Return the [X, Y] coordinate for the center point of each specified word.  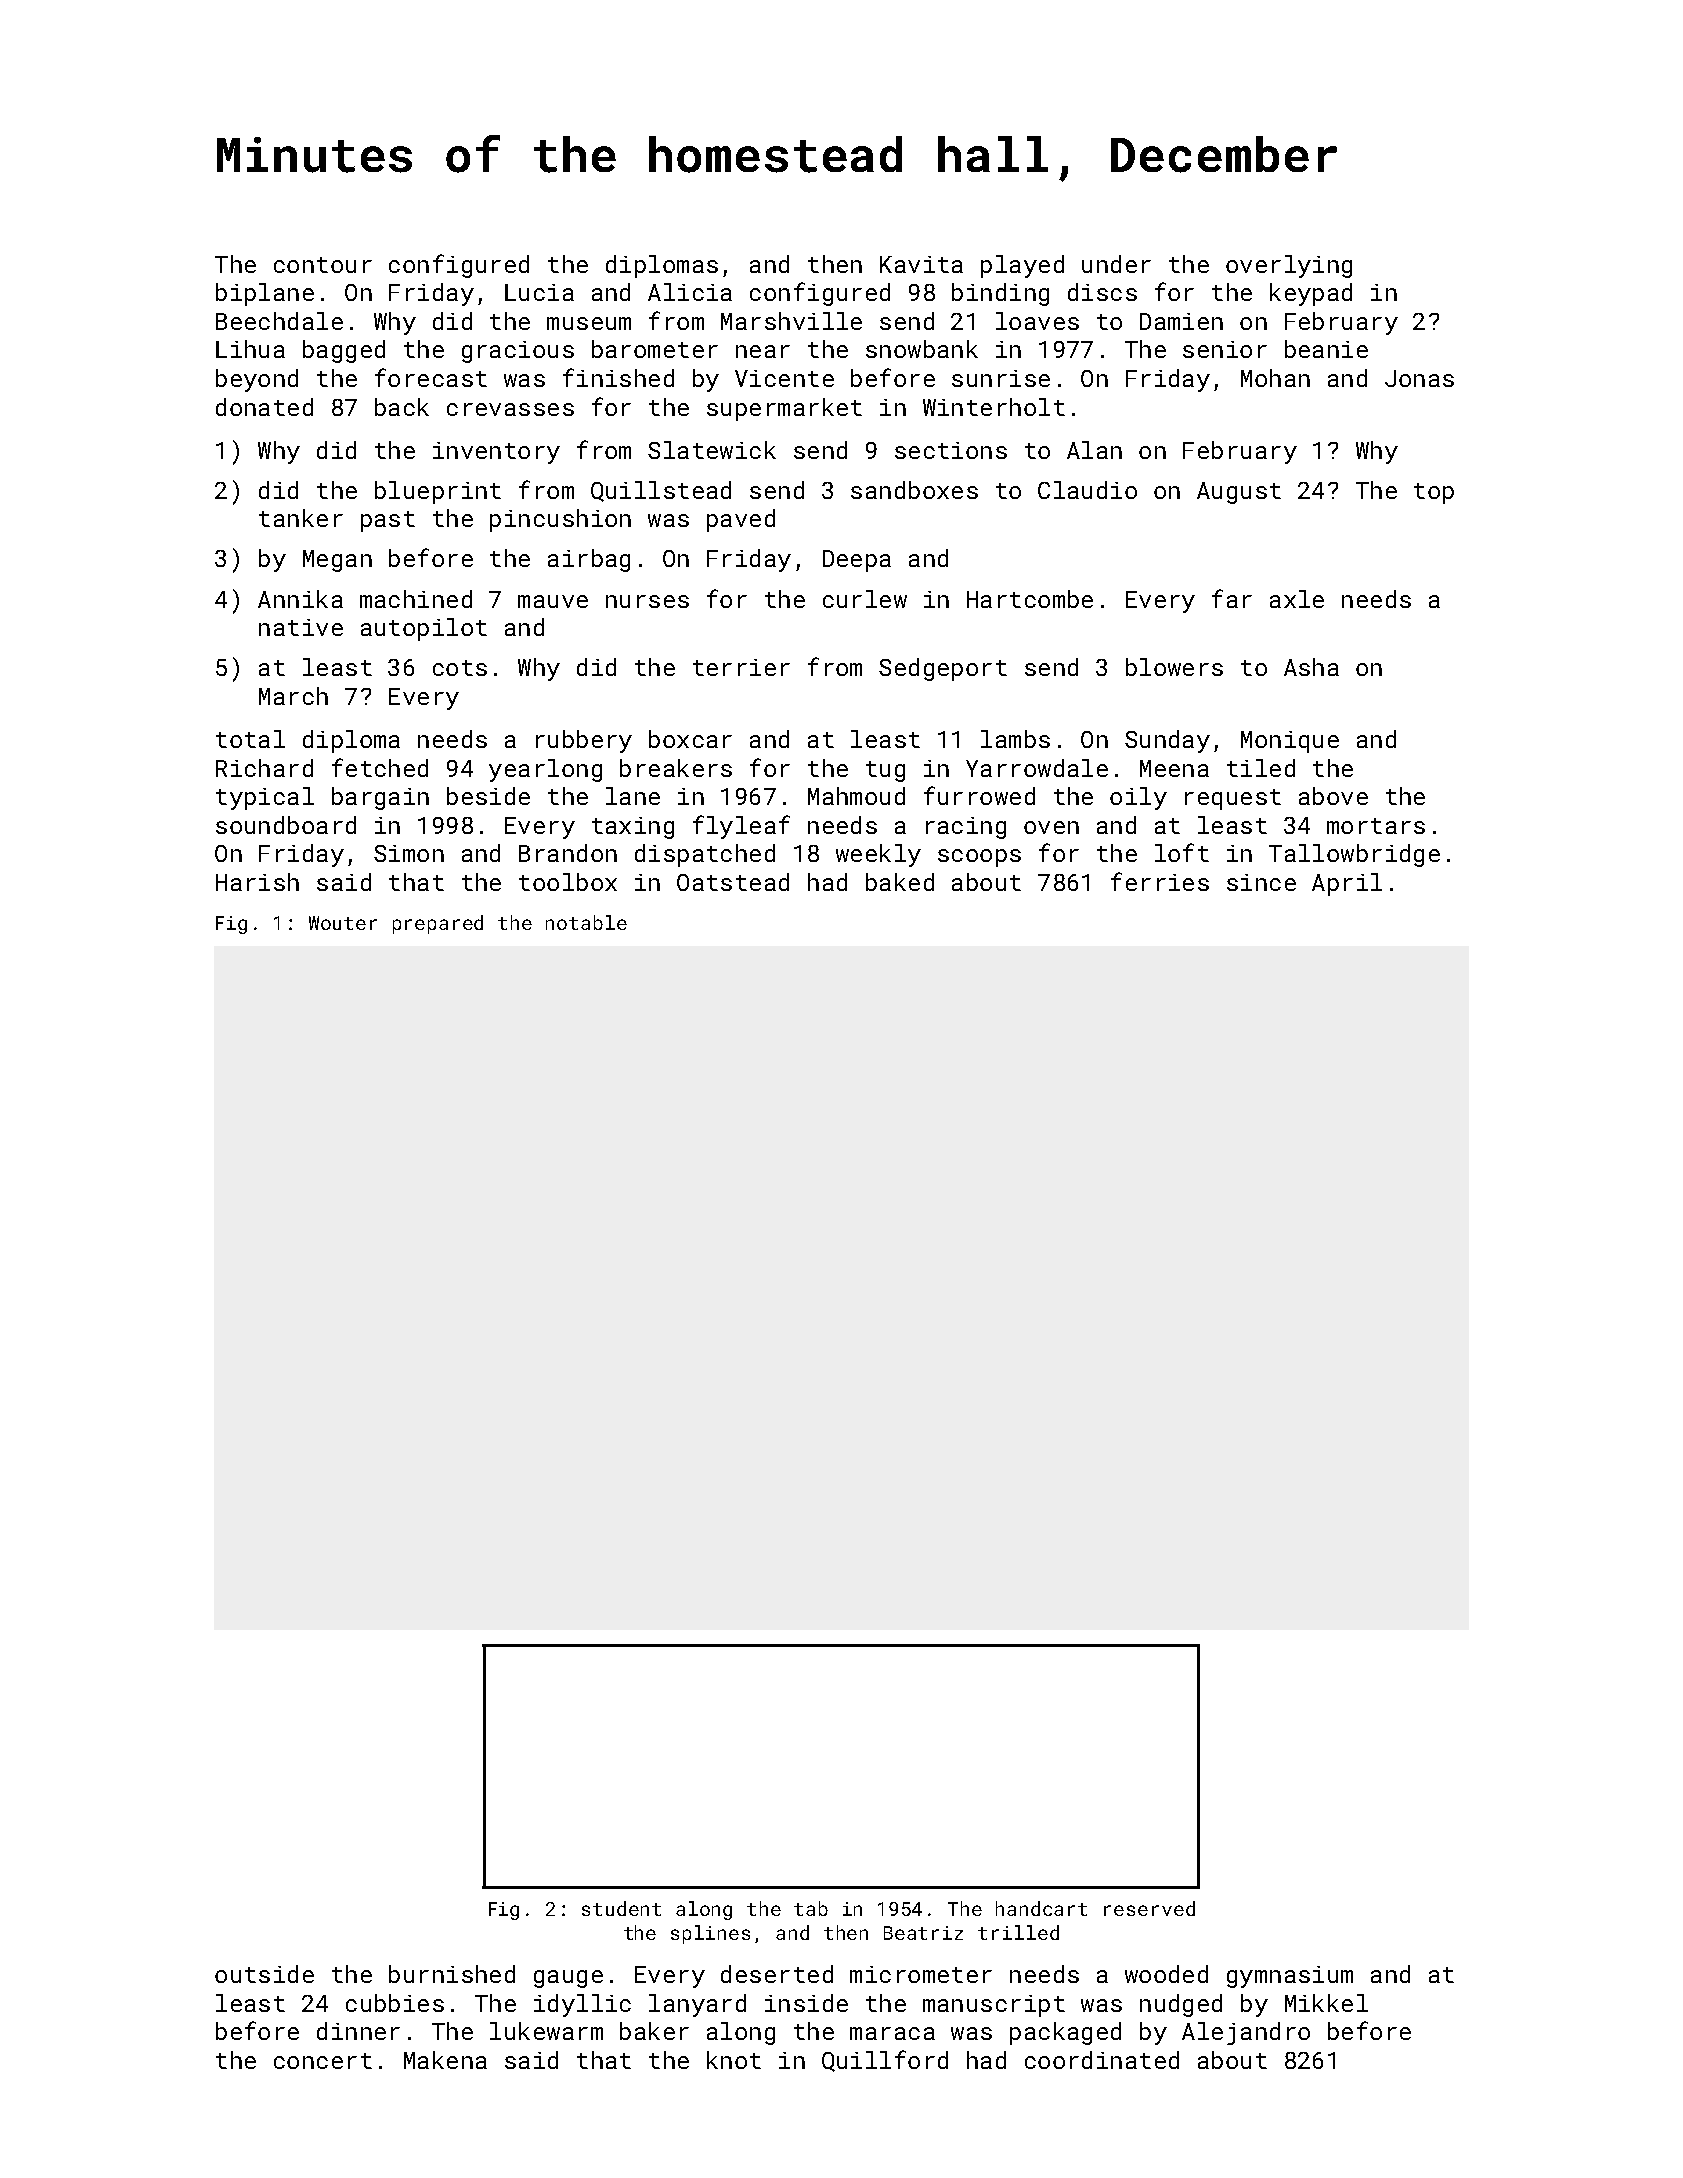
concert [323, 2061]
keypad [1311, 294]
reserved [1149, 1908]
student [621, 1908]
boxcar [690, 739]
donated [264, 407]
